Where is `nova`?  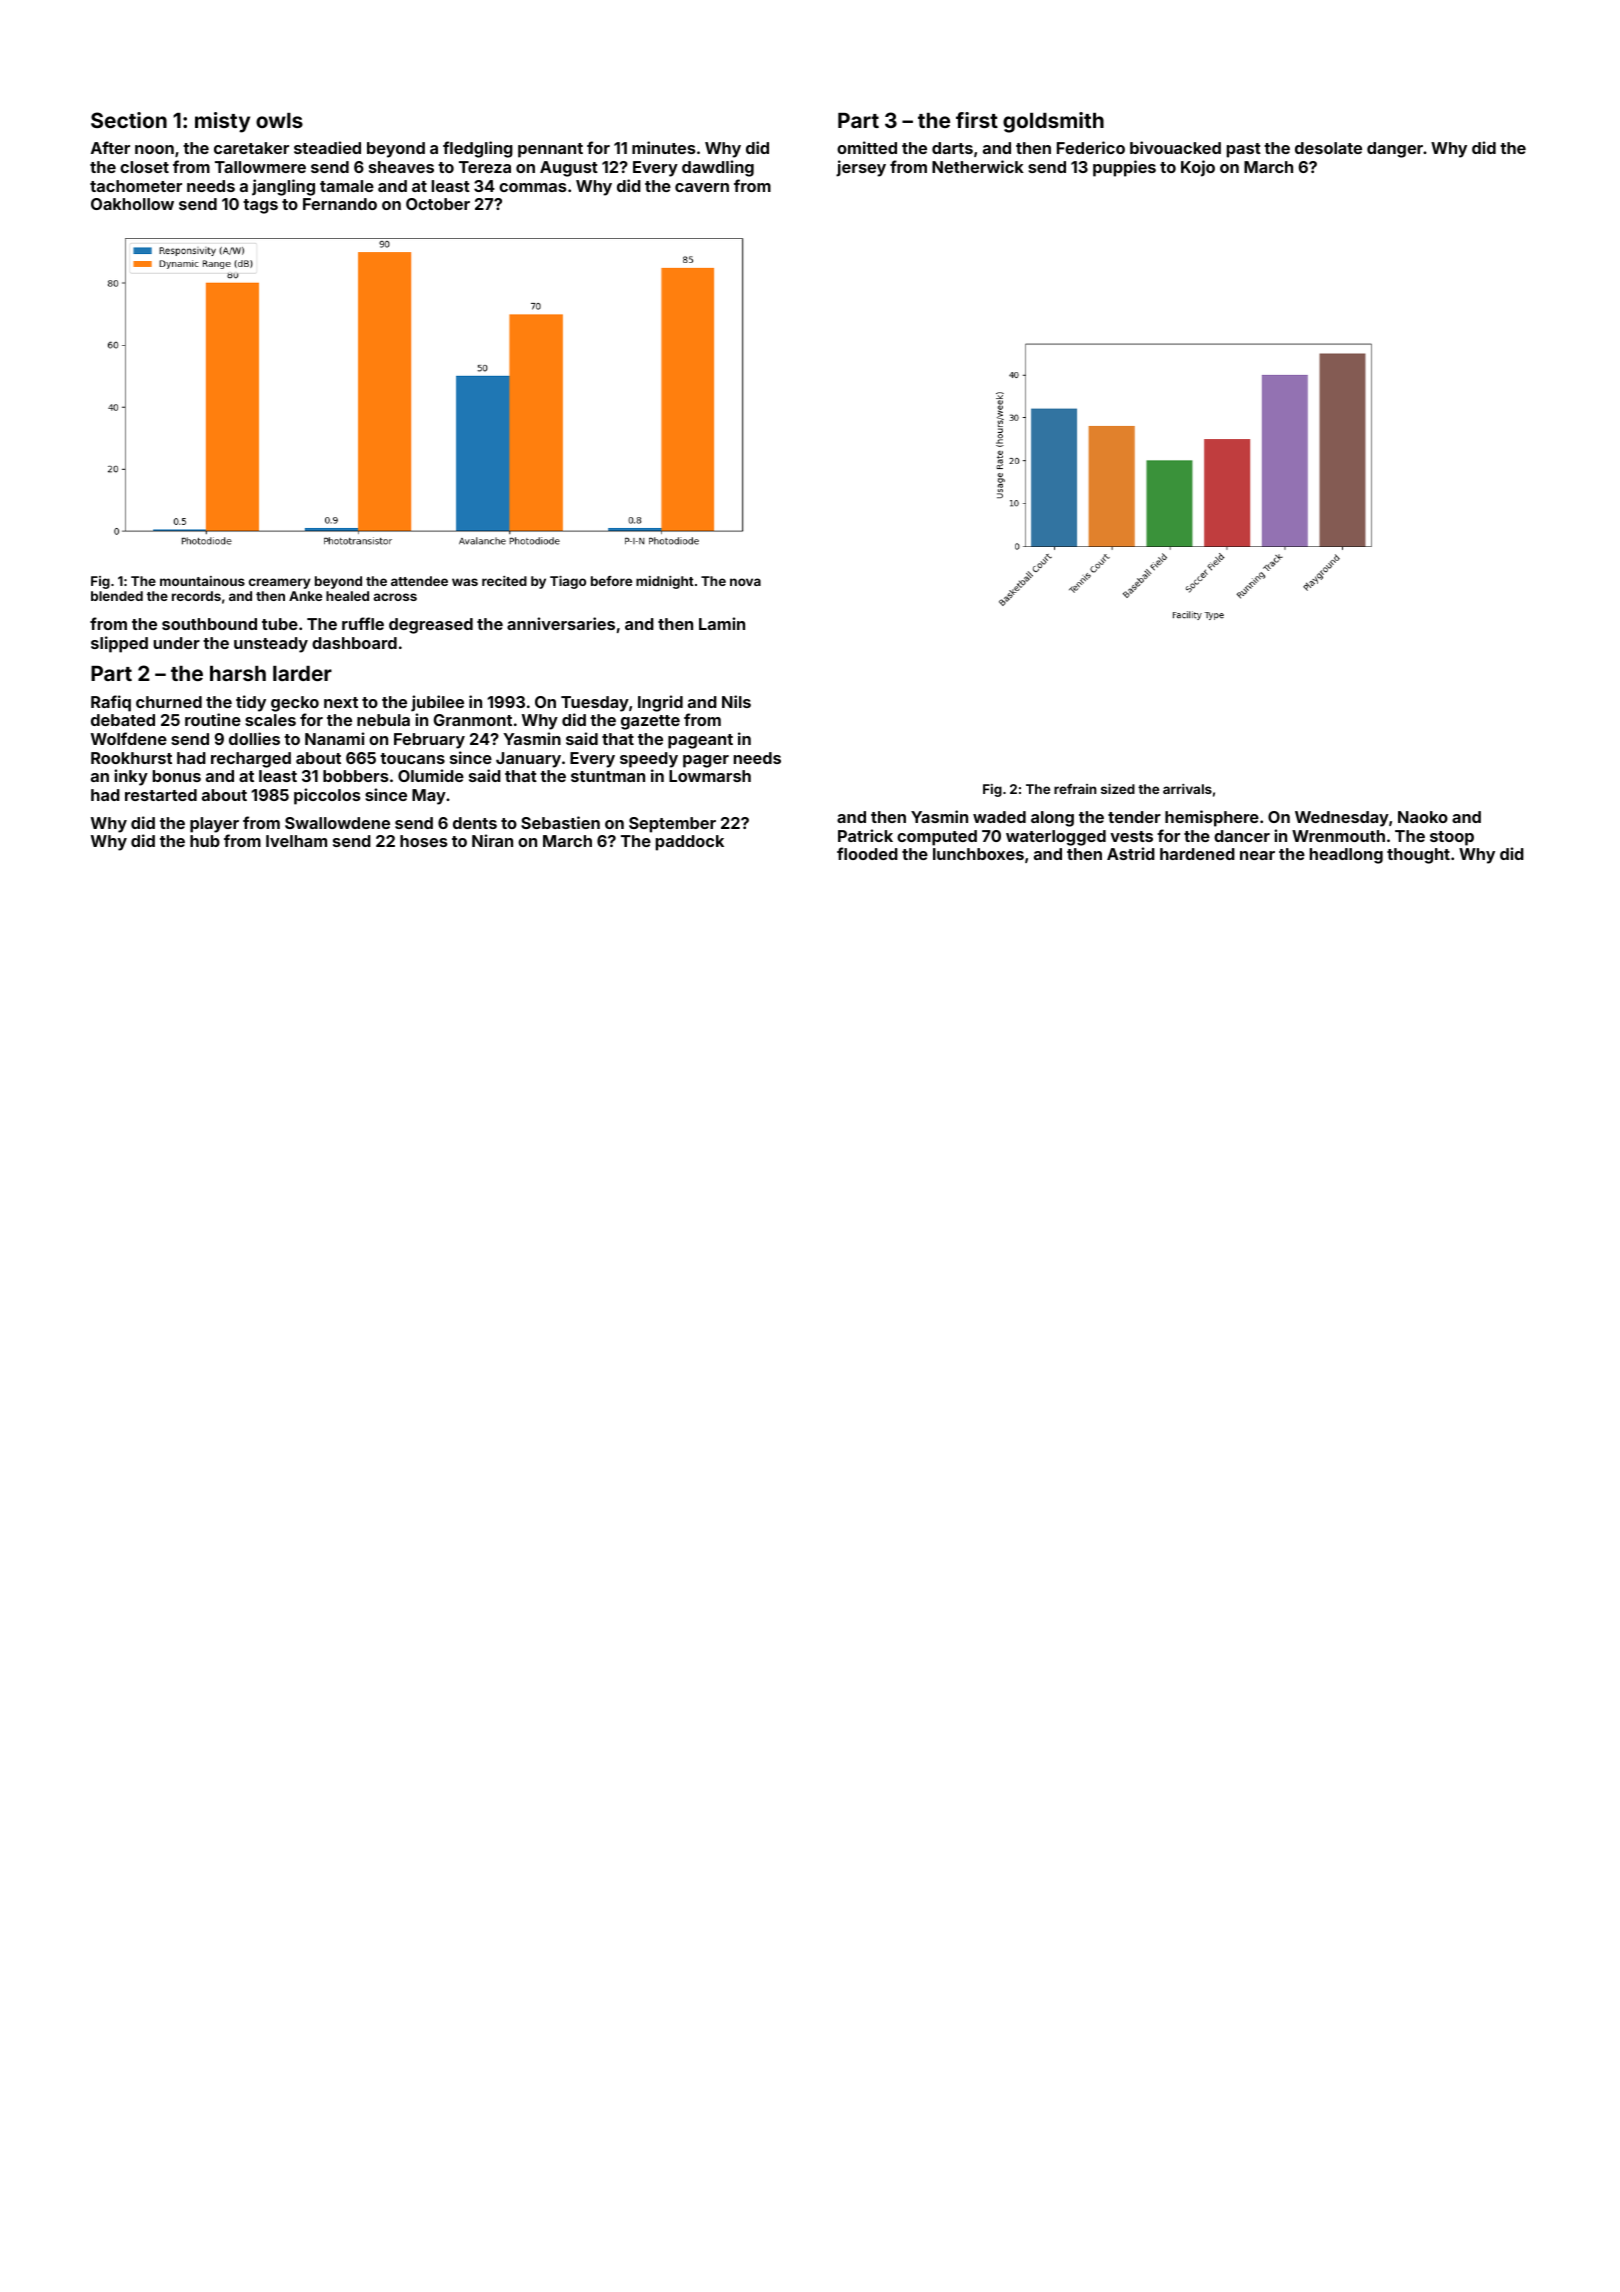 nova is located at coordinates (745, 582).
